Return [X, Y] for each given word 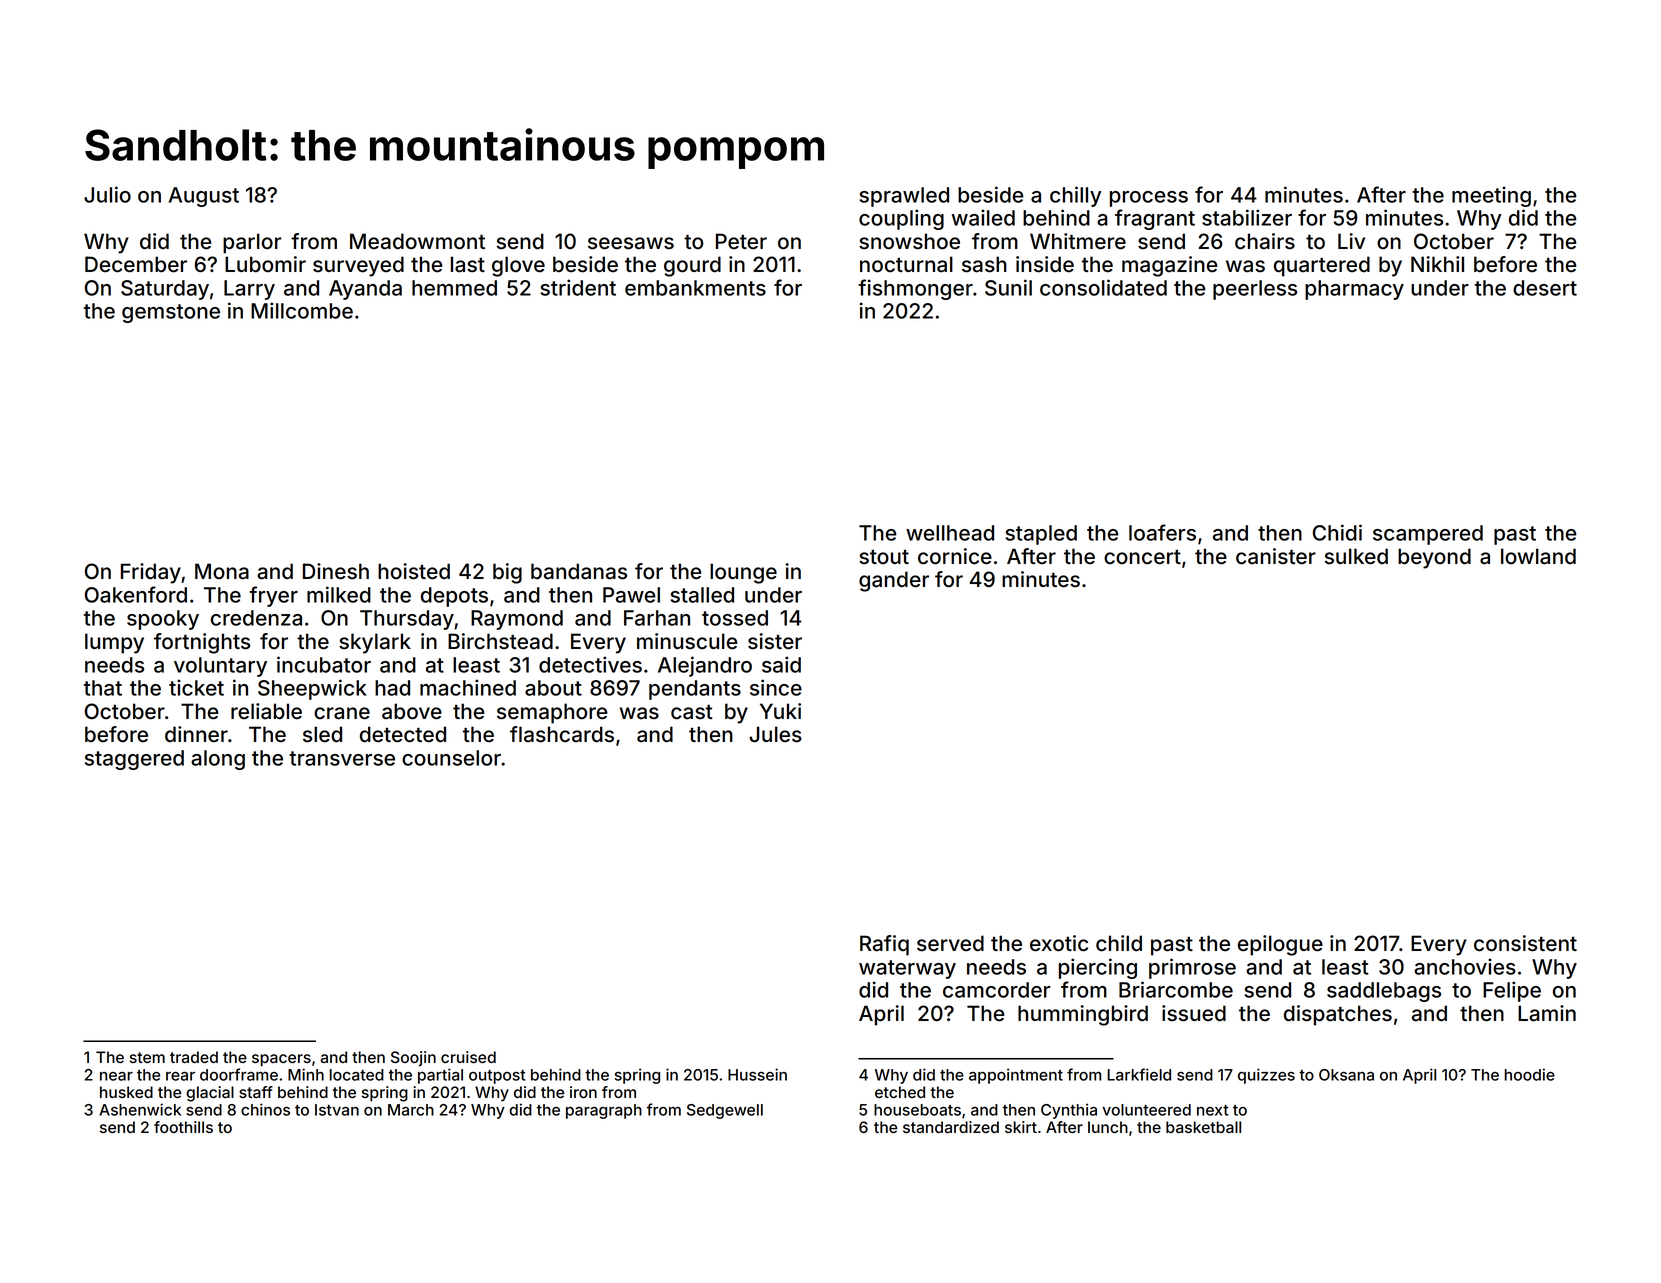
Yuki [780, 711]
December [136, 264]
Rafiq [884, 945]
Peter [741, 241]
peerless [1255, 290]
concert [1142, 557]
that [103, 688]
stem [147, 1057]
